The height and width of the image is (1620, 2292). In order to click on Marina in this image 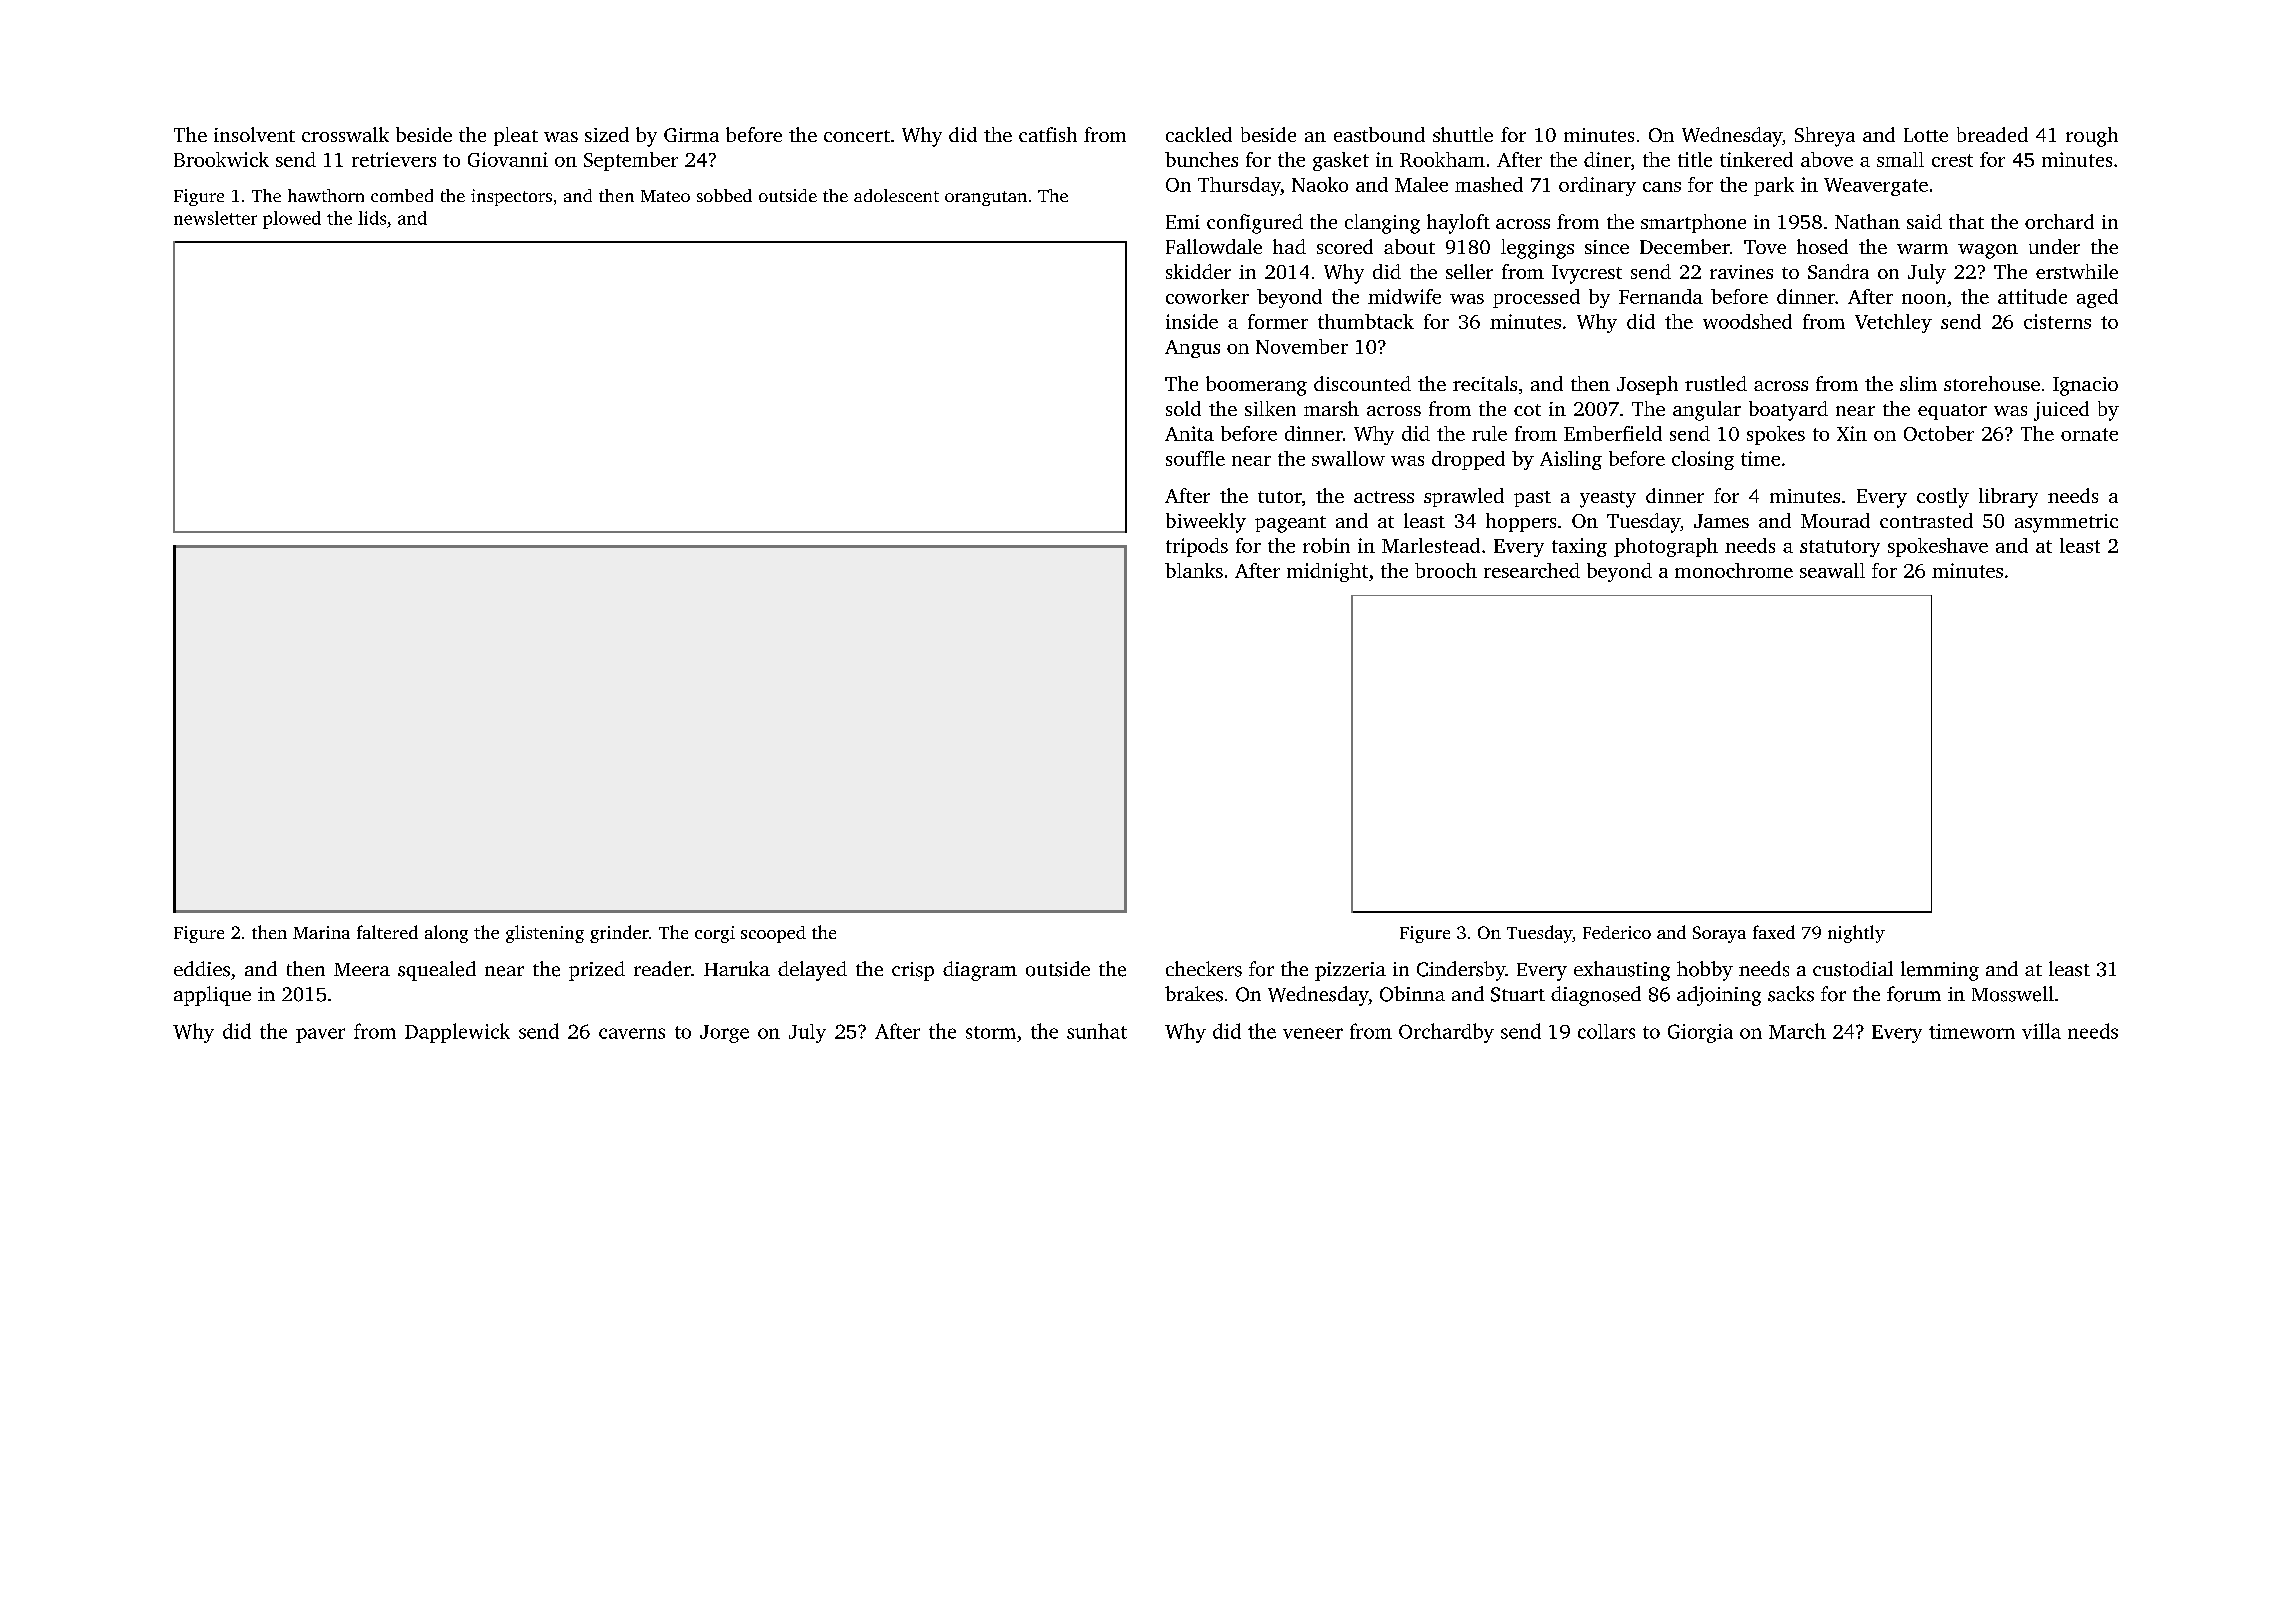, I will do `click(321, 932)`.
